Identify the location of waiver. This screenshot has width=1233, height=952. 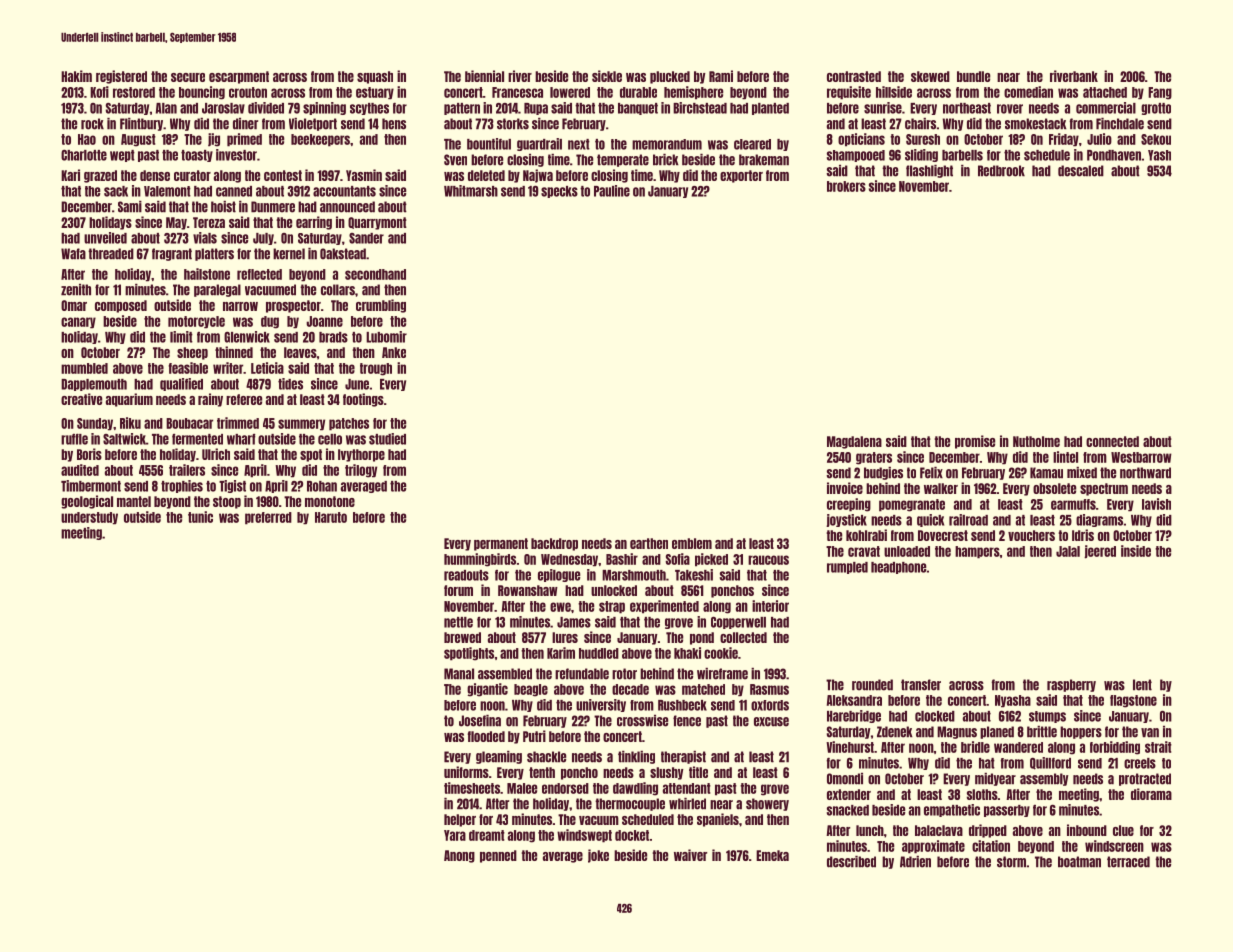
(690, 855).
